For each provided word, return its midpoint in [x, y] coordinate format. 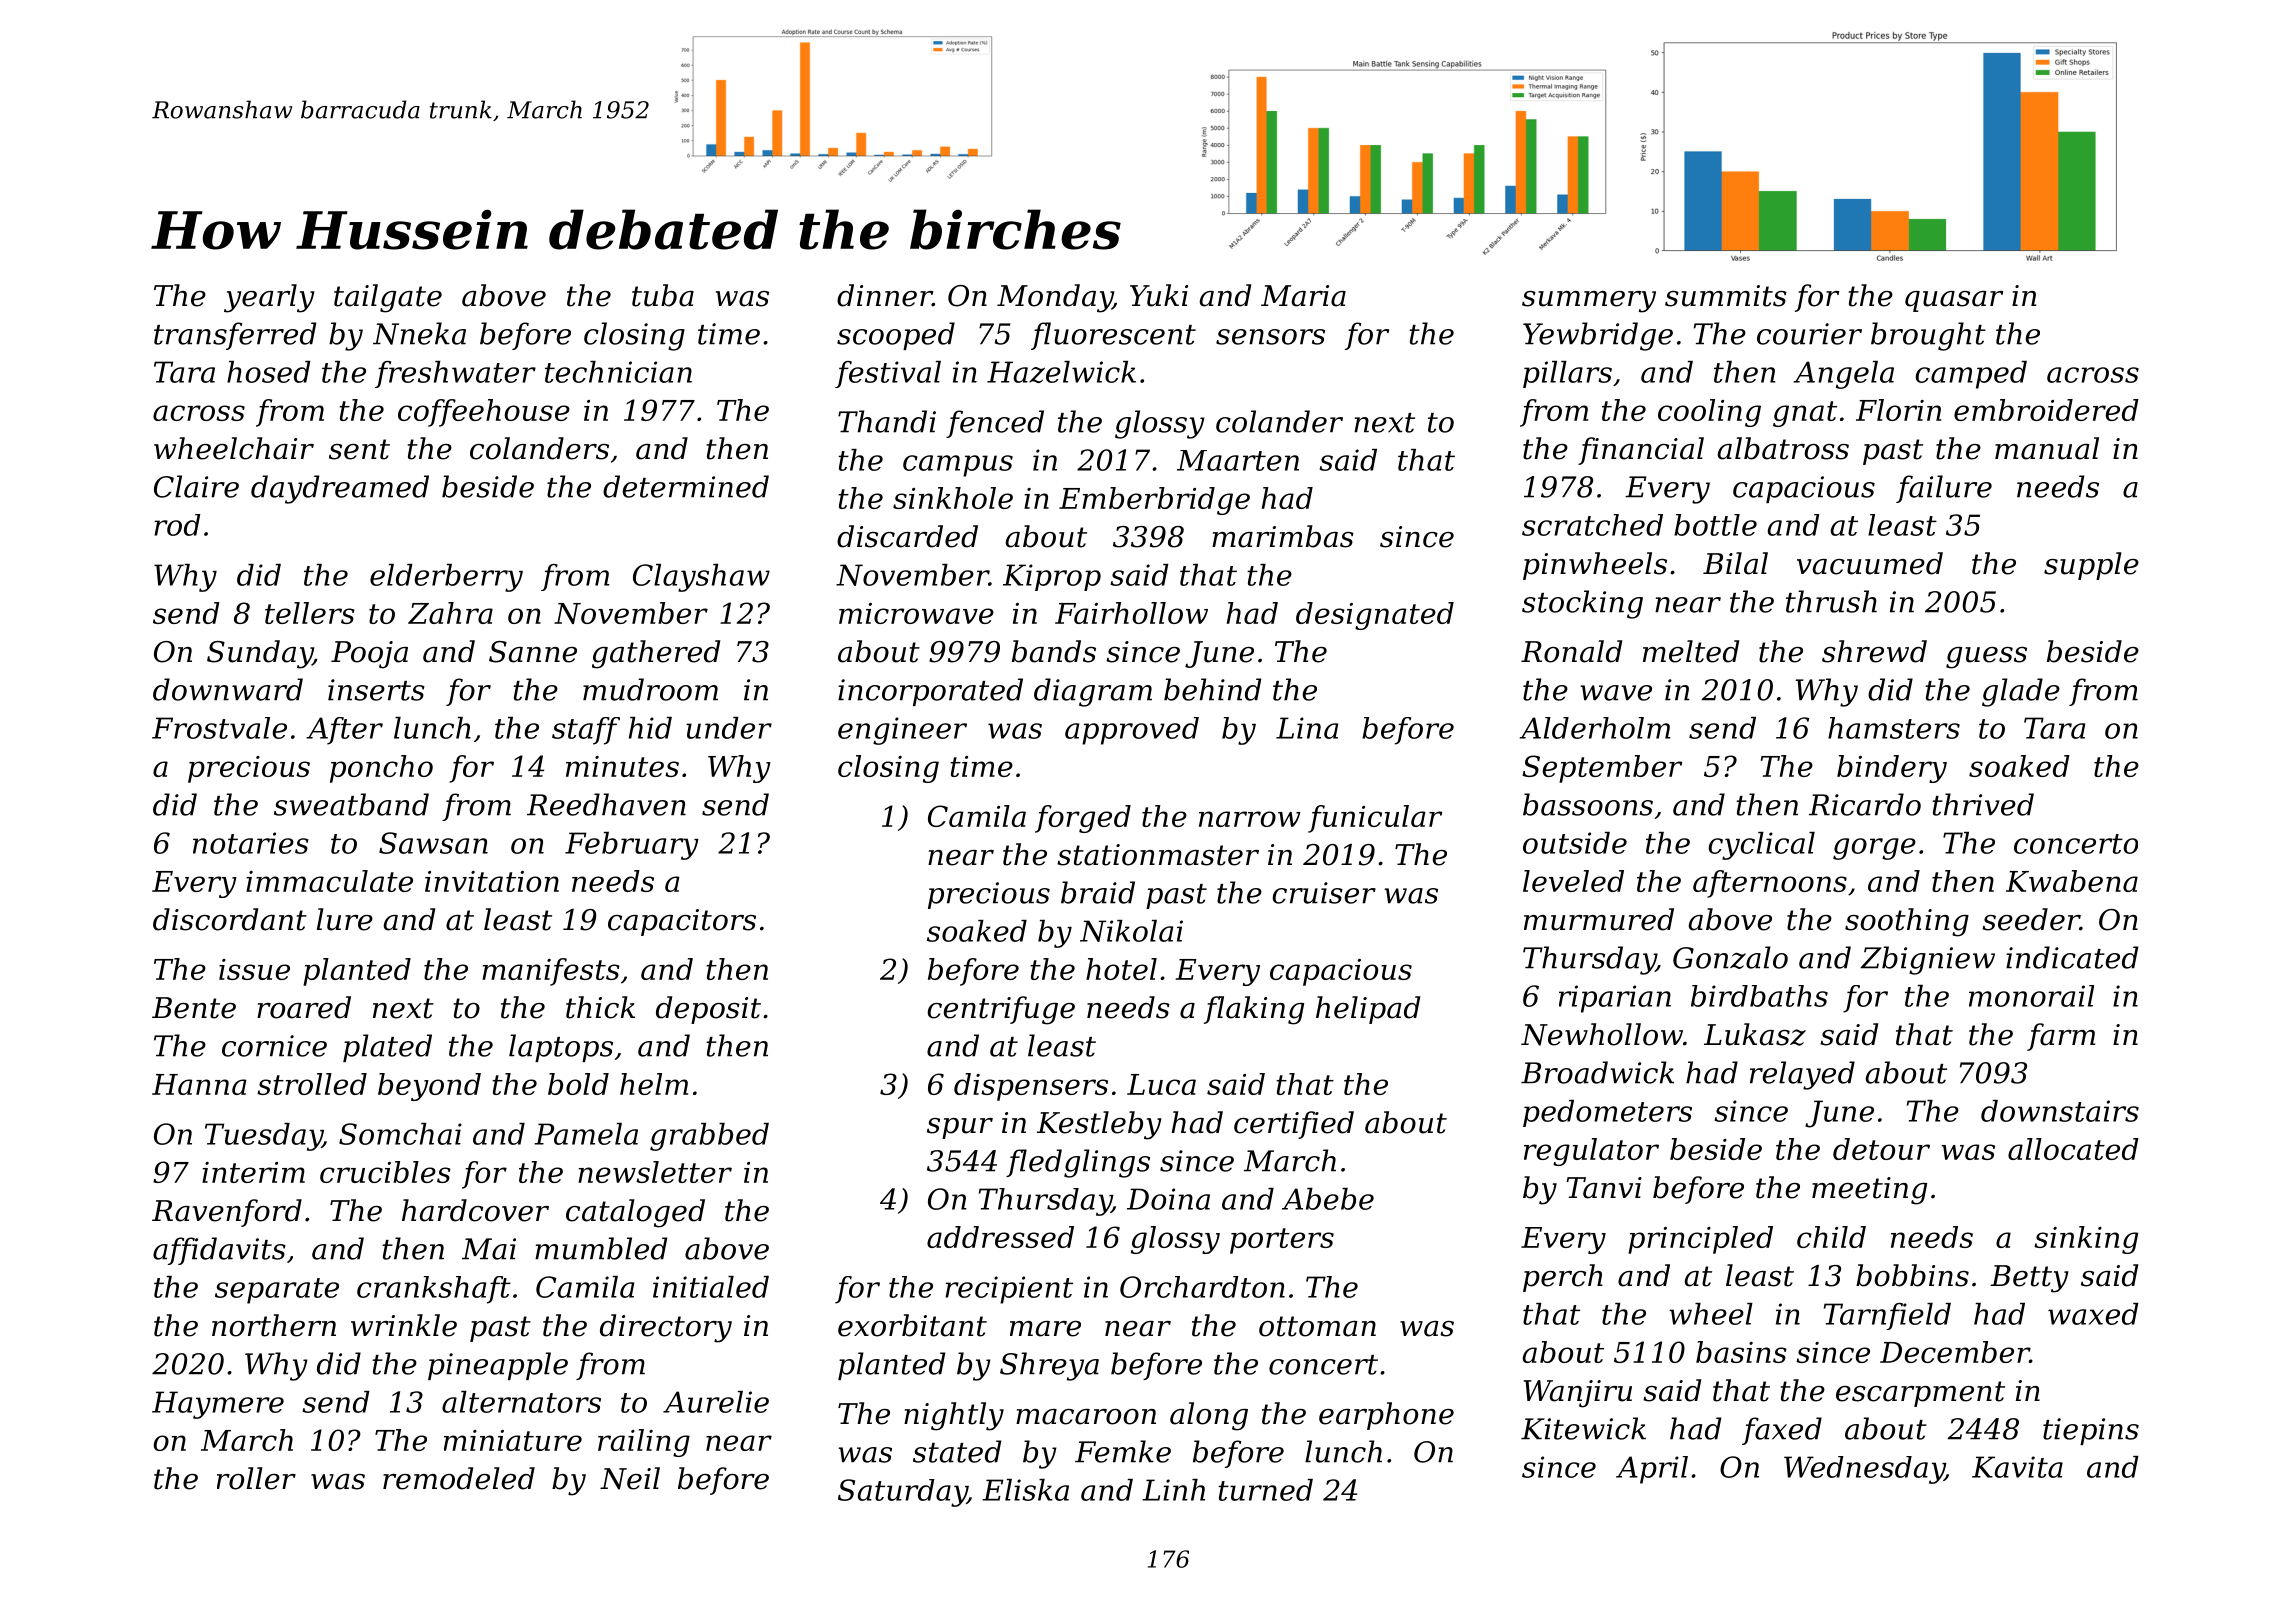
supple [2091, 566]
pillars [1567, 374]
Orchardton [1202, 1287]
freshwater [455, 374]
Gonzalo [1730, 957]
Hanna [199, 1084]
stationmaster [1158, 855]
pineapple [498, 1366]
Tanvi [1604, 1188]
